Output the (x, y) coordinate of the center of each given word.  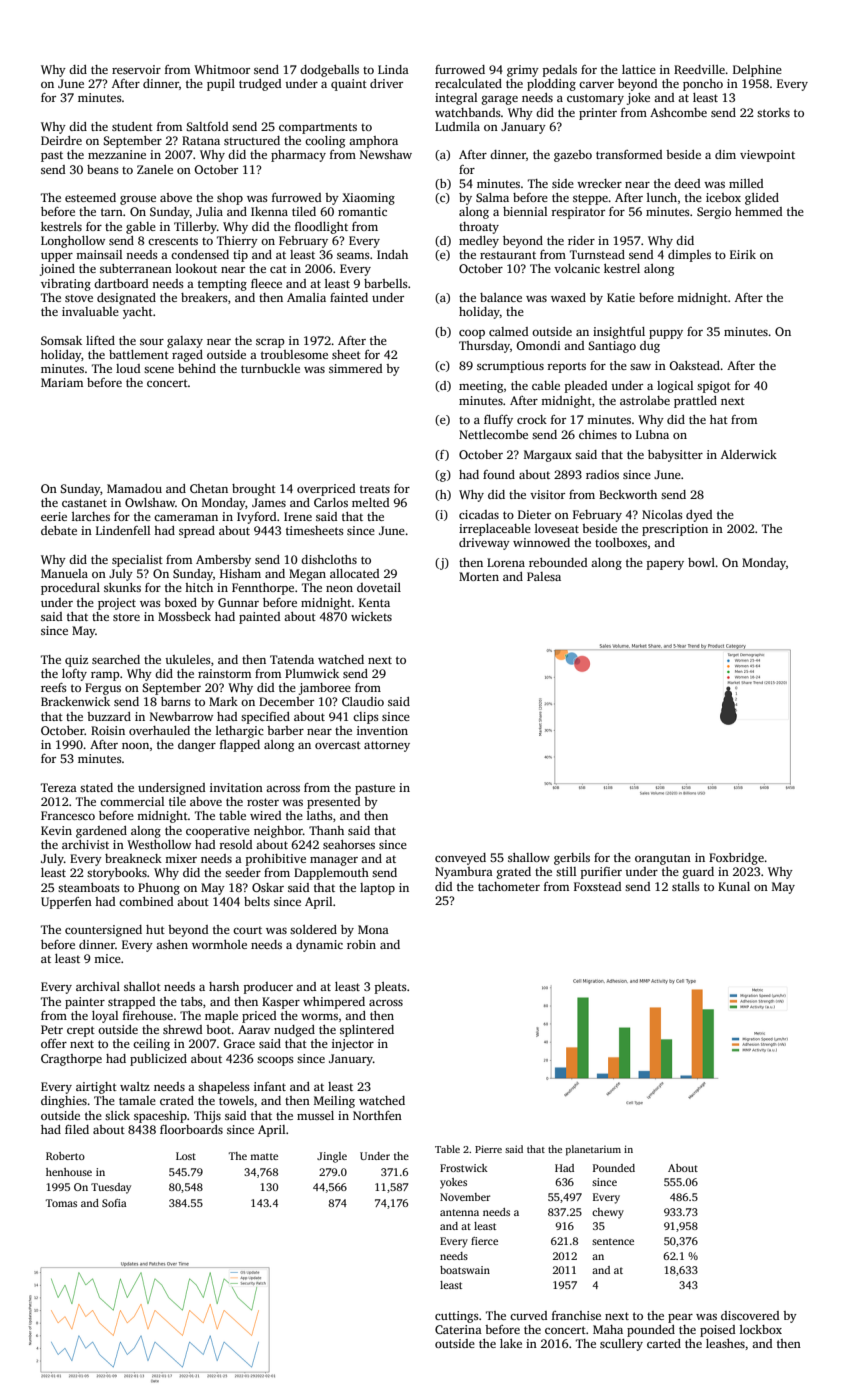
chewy (608, 1213)
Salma (492, 197)
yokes (453, 1183)
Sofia (114, 1203)
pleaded (586, 387)
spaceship (160, 1117)
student (132, 126)
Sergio (714, 213)
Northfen (377, 1115)
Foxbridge (736, 859)
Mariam (62, 382)
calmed (509, 331)
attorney (387, 746)
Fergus (103, 689)
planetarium (593, 1150)
